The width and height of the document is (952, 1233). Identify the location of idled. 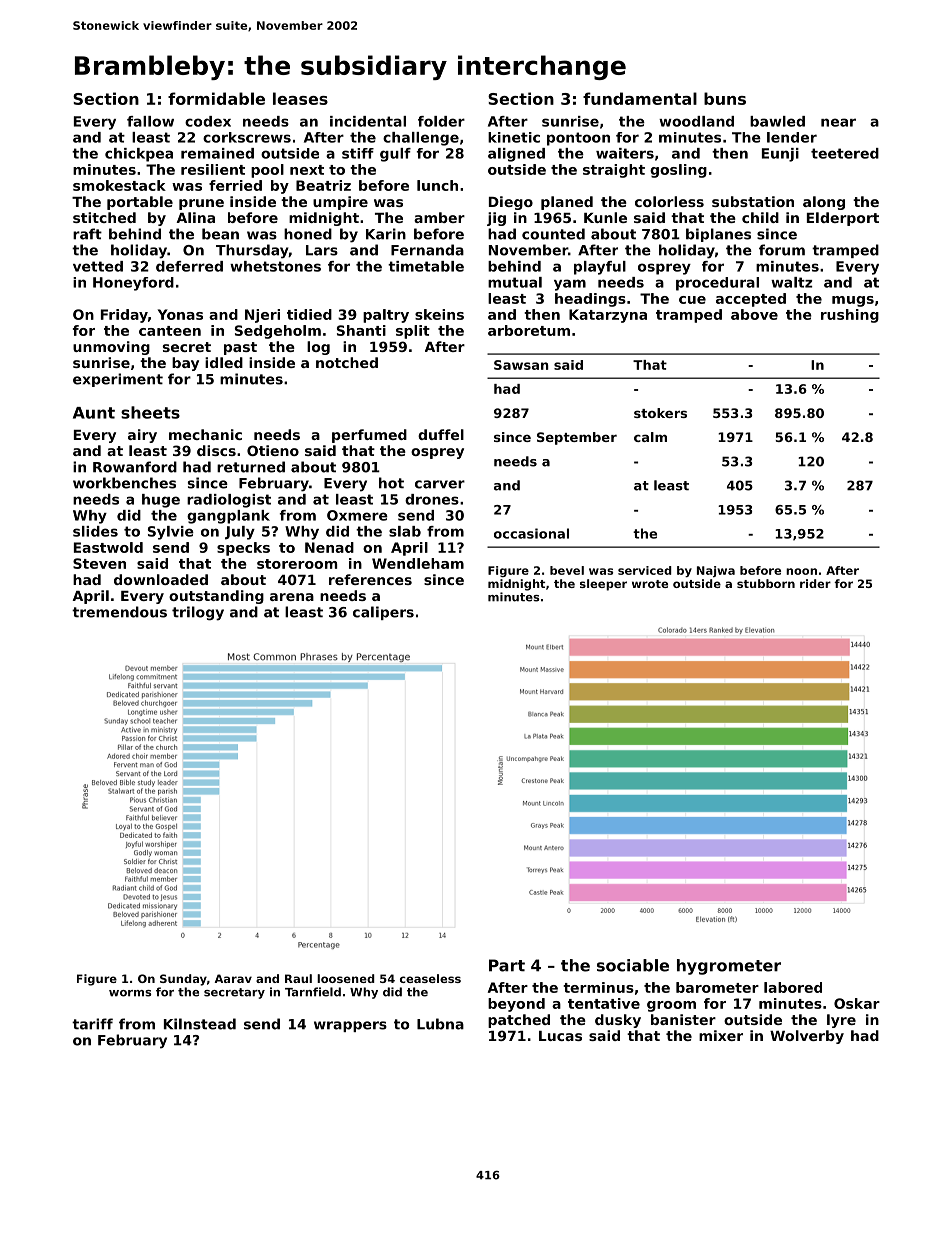
(224, 362).
